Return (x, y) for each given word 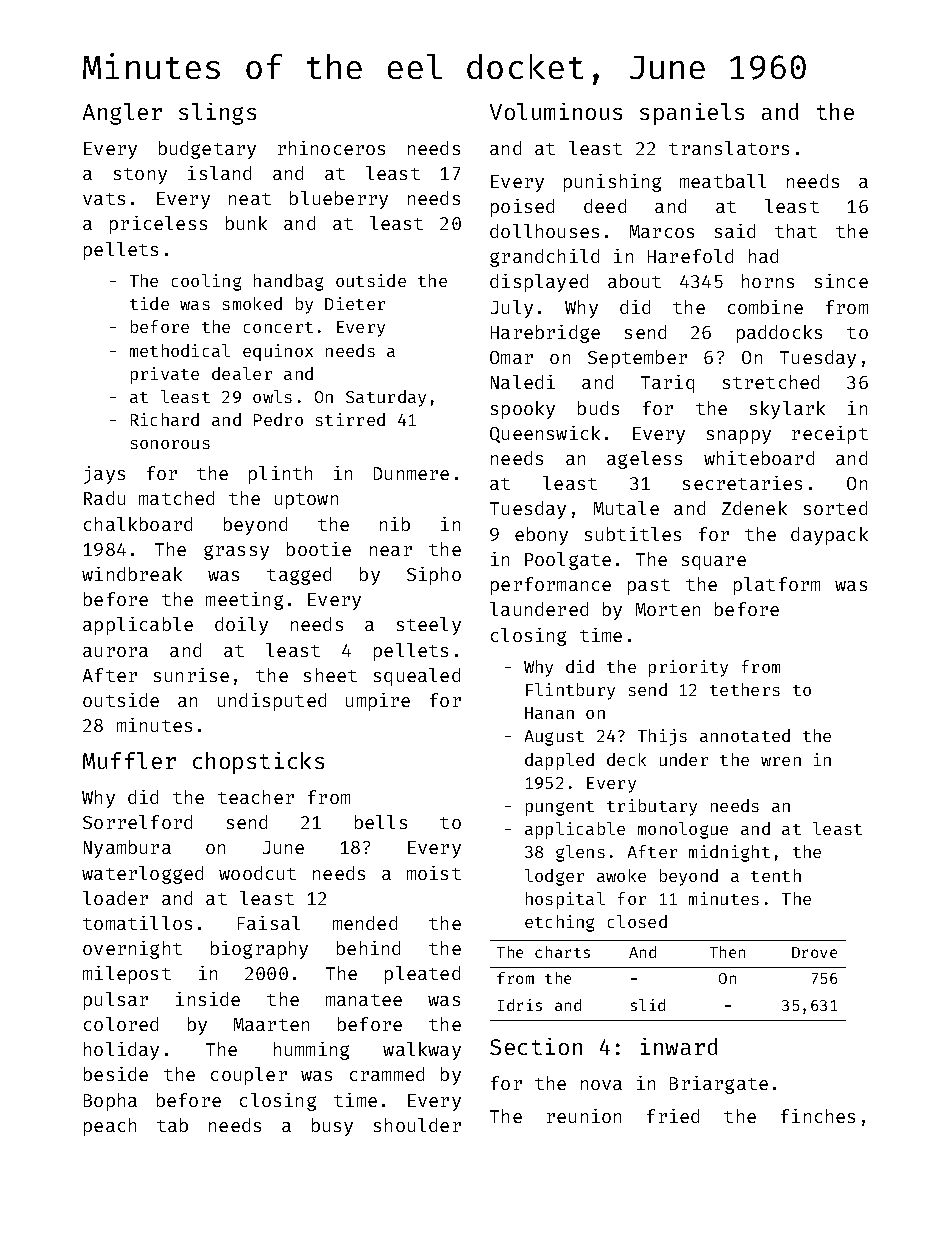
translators (729, 148)
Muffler (129, 760)
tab (172, 1125)
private (165, 375)
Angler (122, 114)
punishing (612, 183)
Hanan (549, 713)
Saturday (386, 398)
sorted (835, 508)
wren (781, 761)
